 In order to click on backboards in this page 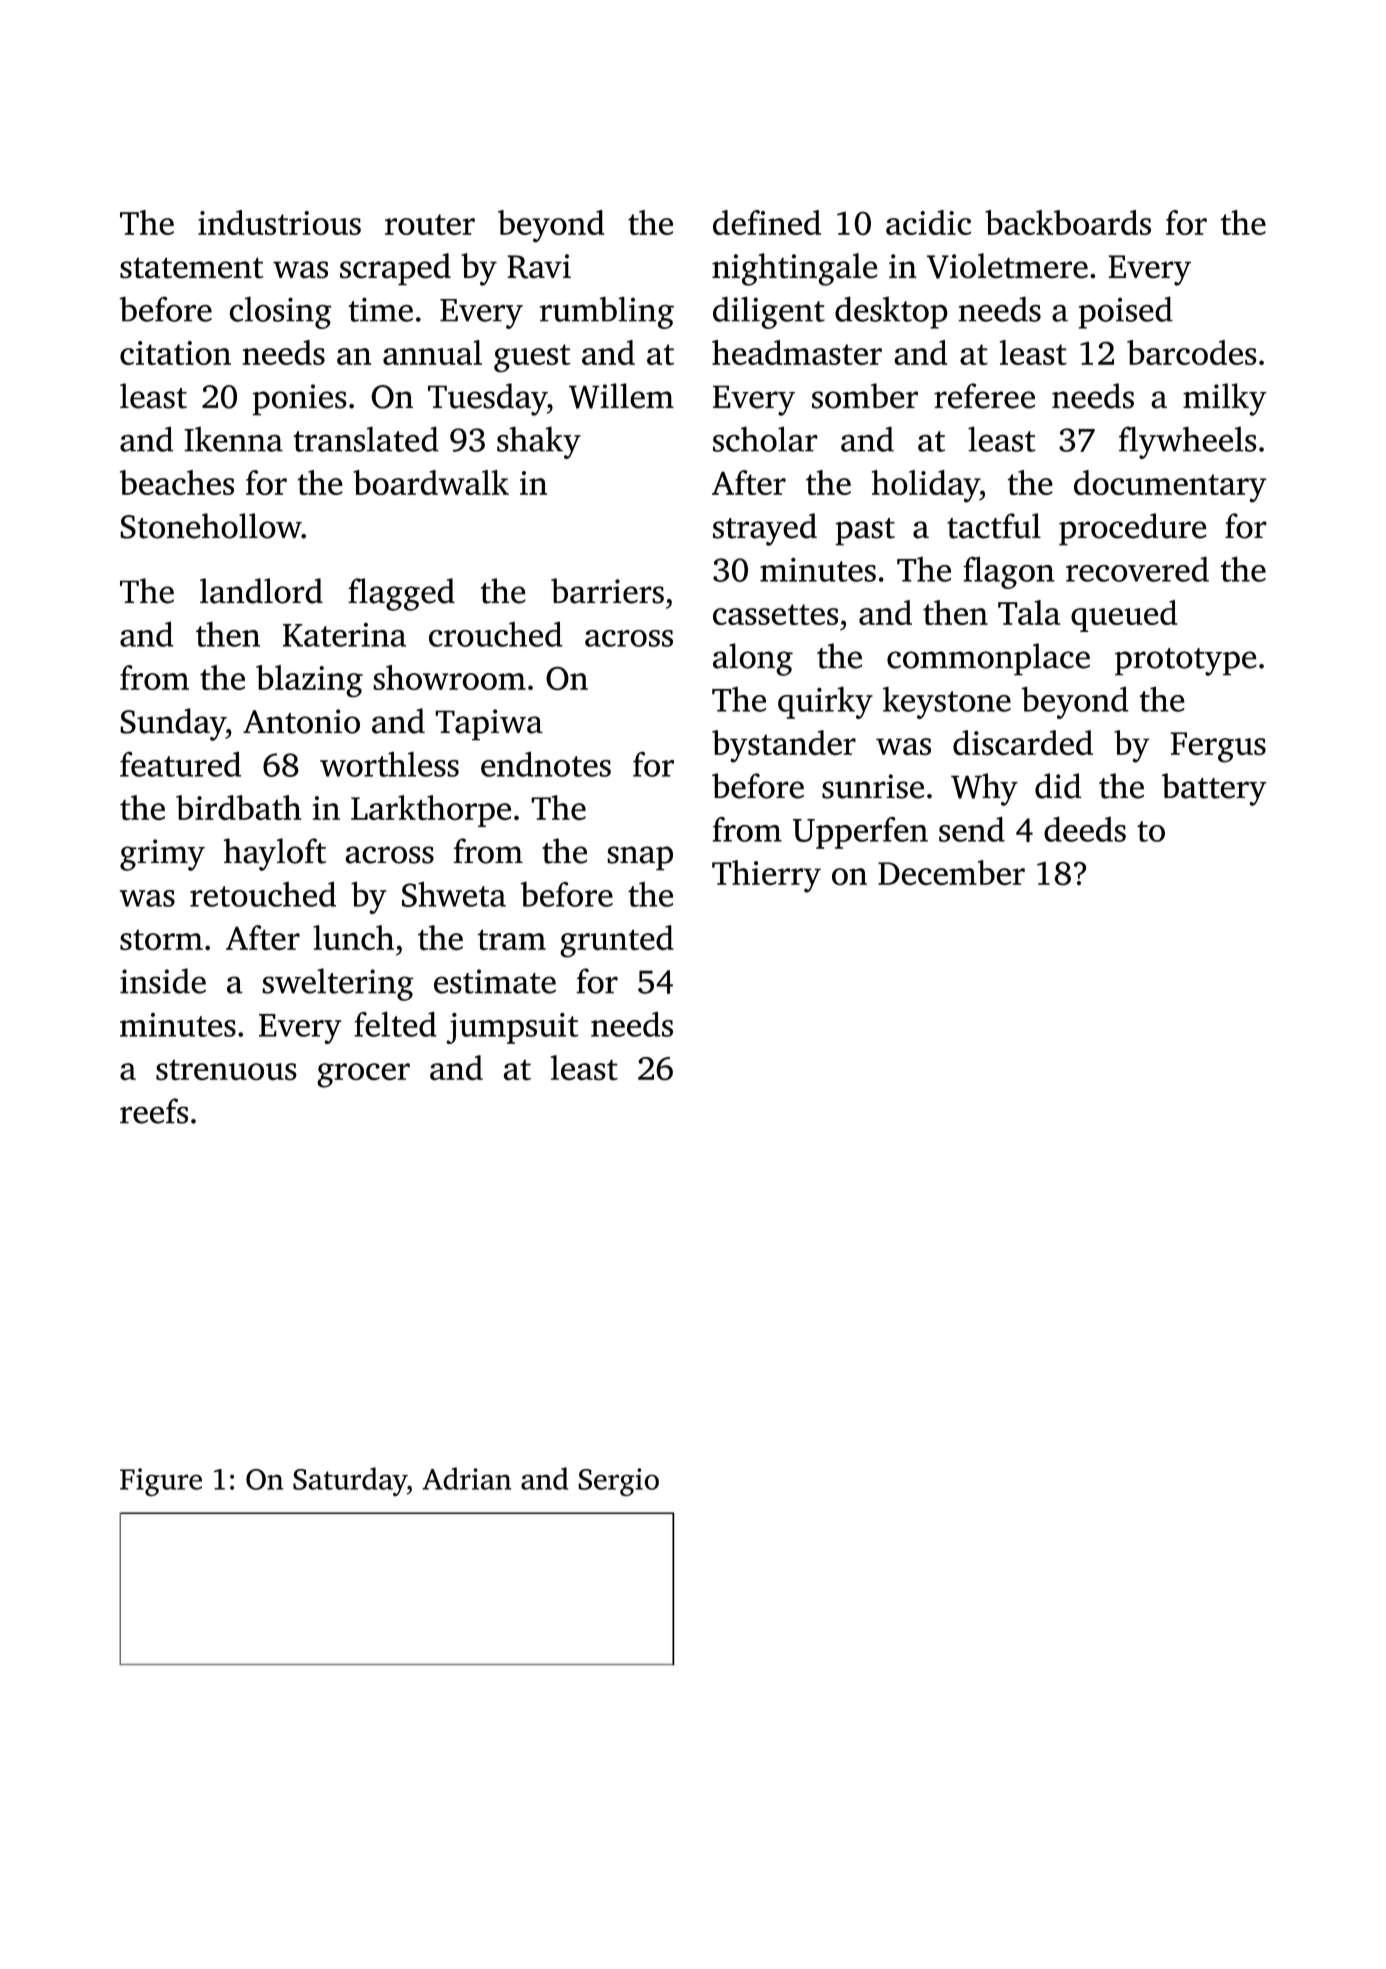, I will do `click(1068, 222)`.
